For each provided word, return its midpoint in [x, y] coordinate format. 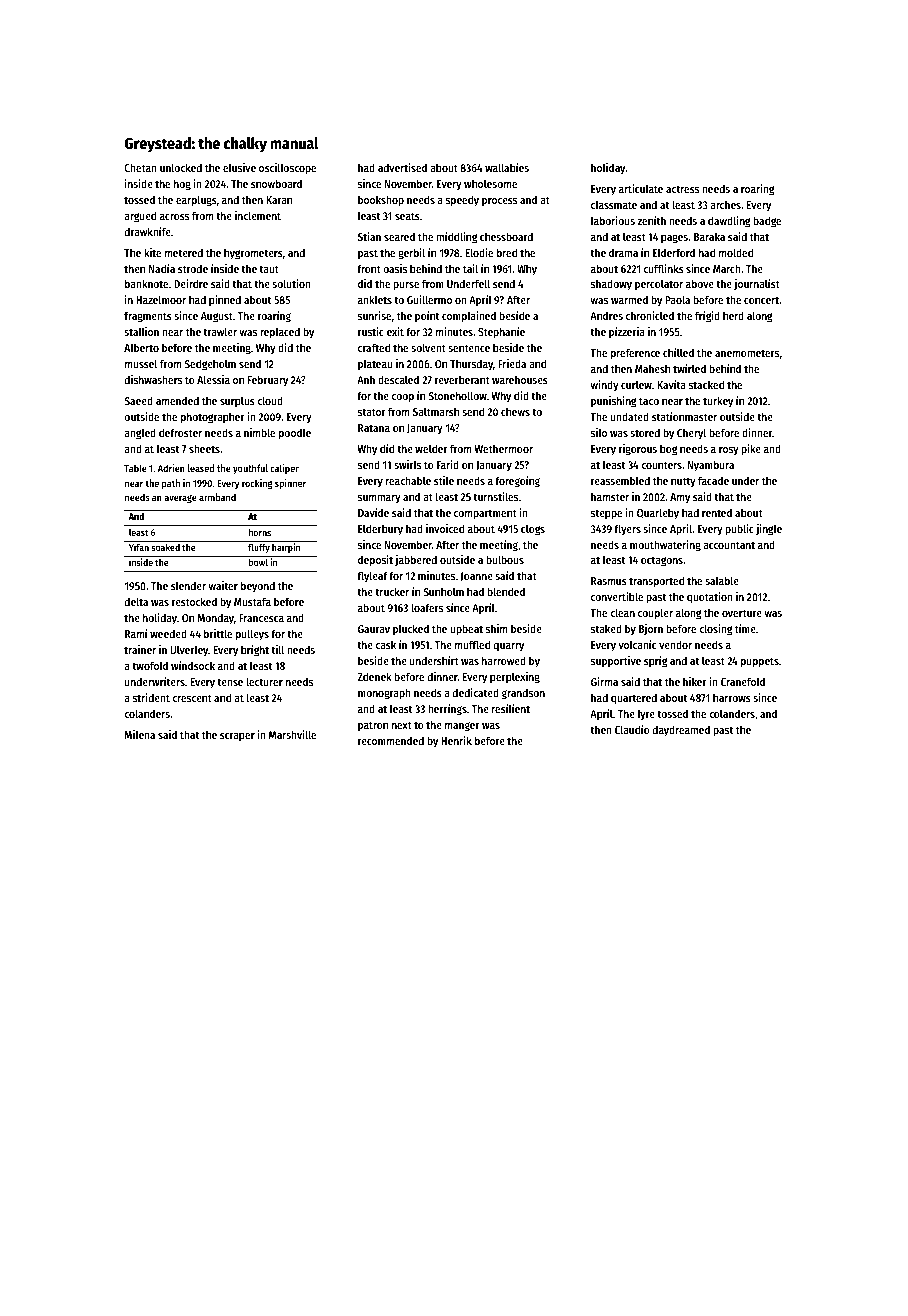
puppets [760, 662]
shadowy [611, 285]
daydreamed [681, 731]
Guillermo [429, 299]
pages [674, 239]
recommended [391, 740]
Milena [140, 734]
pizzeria [627, 333]
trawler [220, 331]
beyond [258, 586]
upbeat [466, 630]
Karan [279, 200]
